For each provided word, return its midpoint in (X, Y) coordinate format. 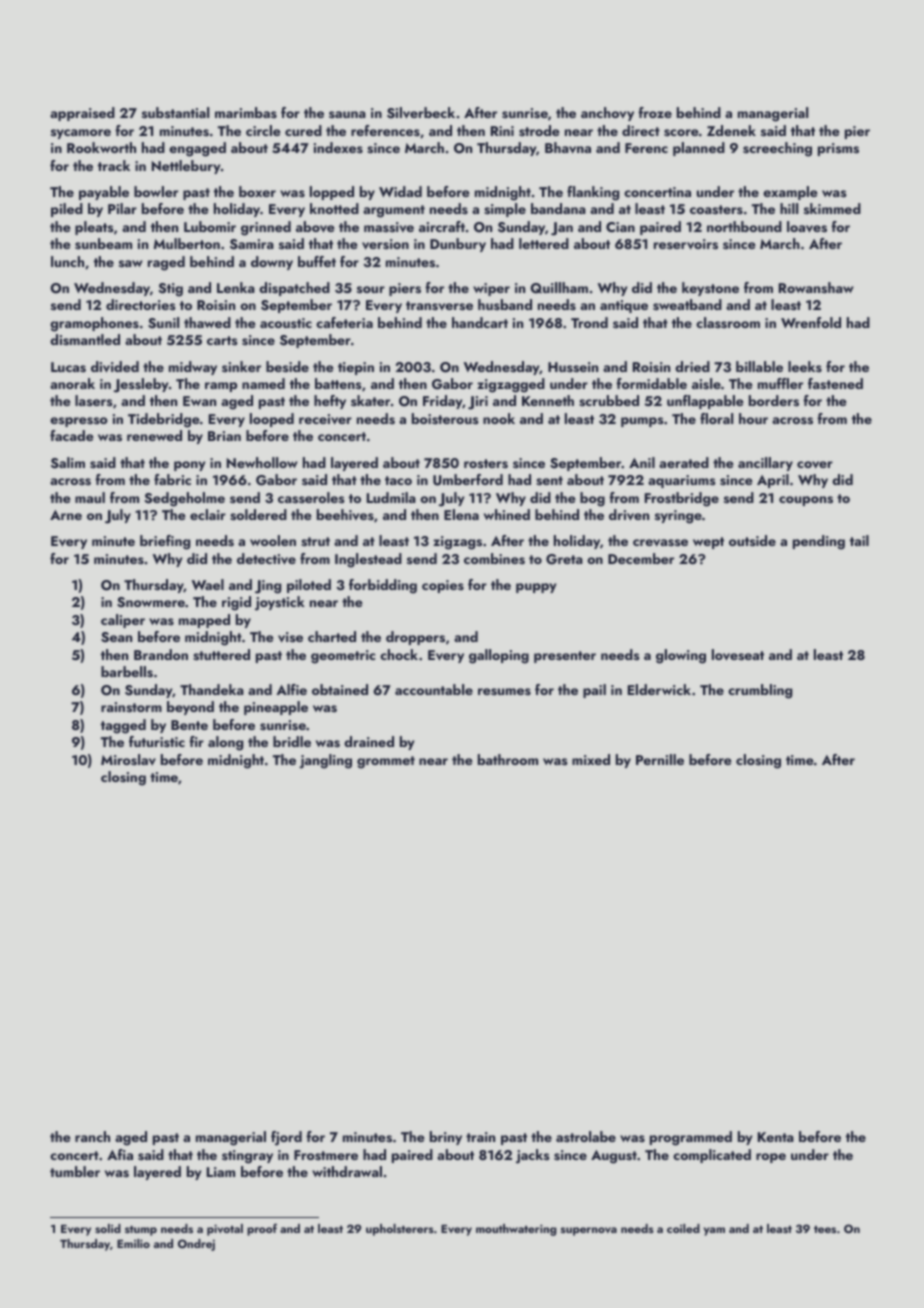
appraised (82, 114)
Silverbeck (421, 113)
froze (655, 112)
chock (399, 654)
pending (819, 542)
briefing (165, 542)
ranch (92, 1136)
